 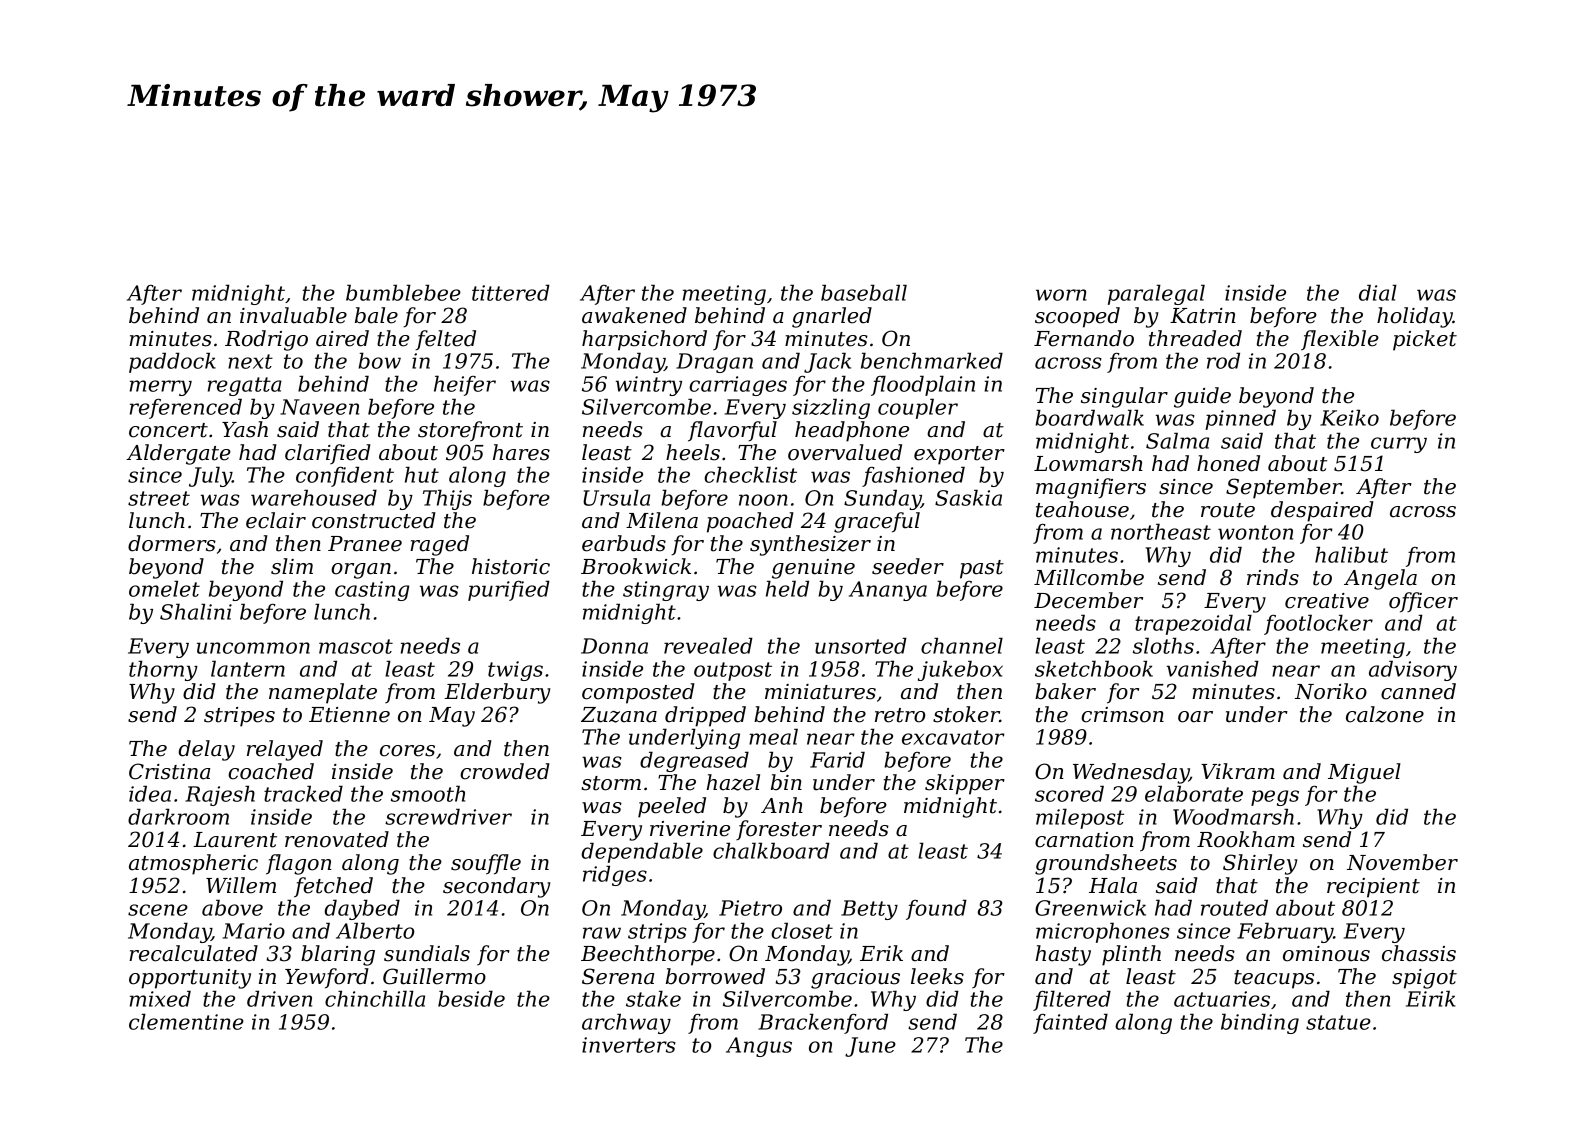 I want to click on Pietro, so click(x=750, y=908).
